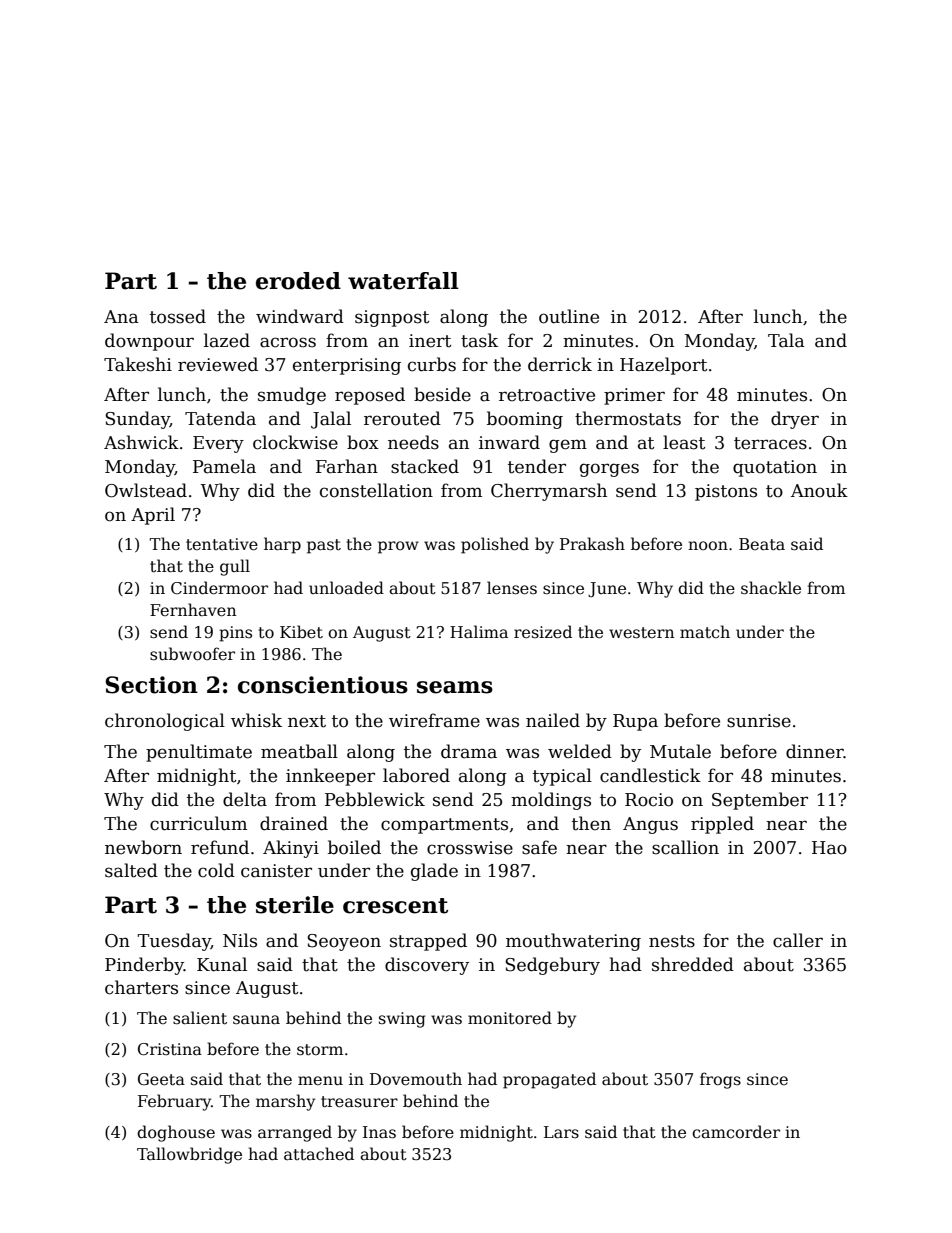 The height and width of the image is (1233, 952). Describe the element at coordinates (569, 316) in the image. I see `outline` at that location.
